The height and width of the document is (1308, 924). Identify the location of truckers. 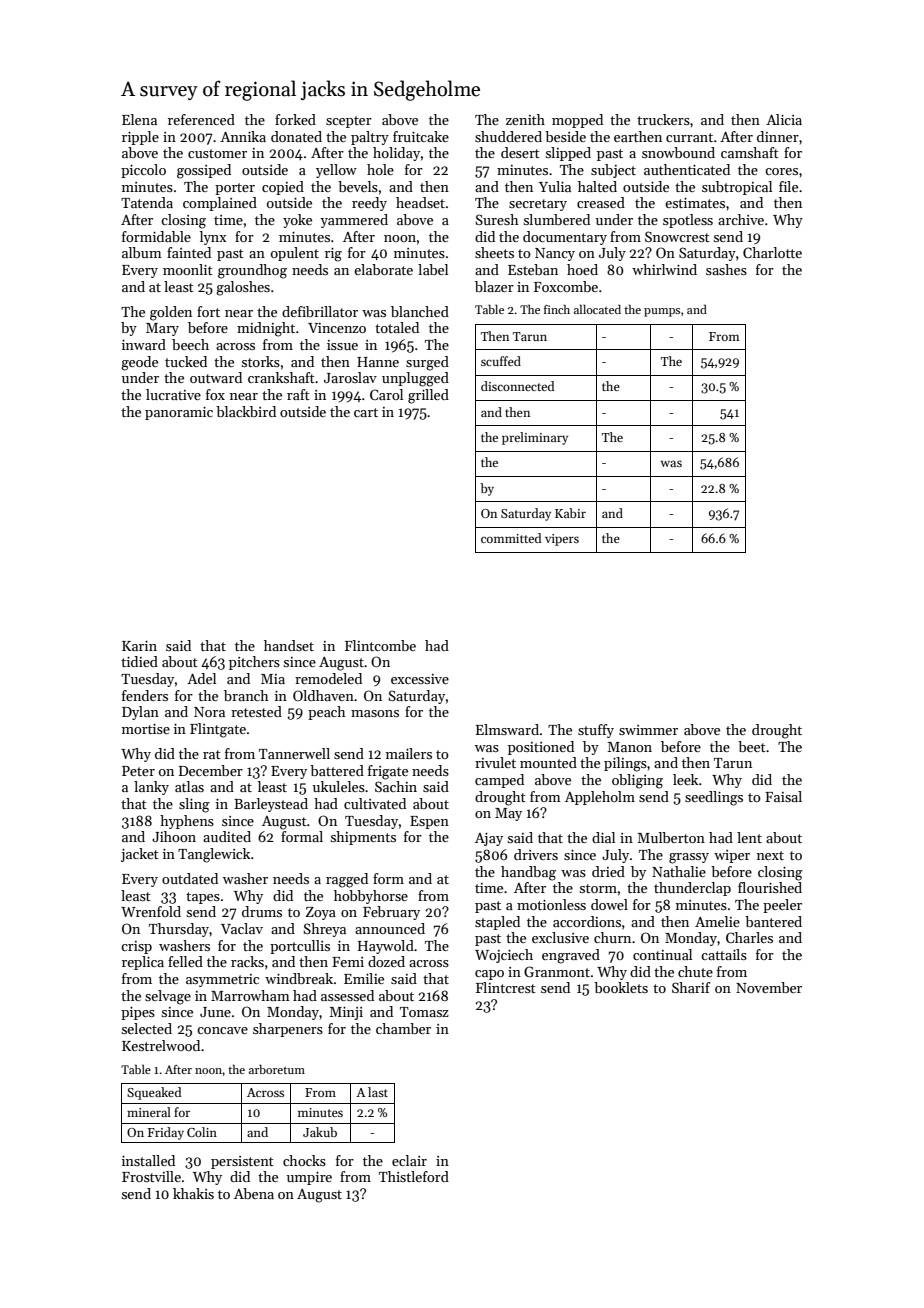
(663, 119).
